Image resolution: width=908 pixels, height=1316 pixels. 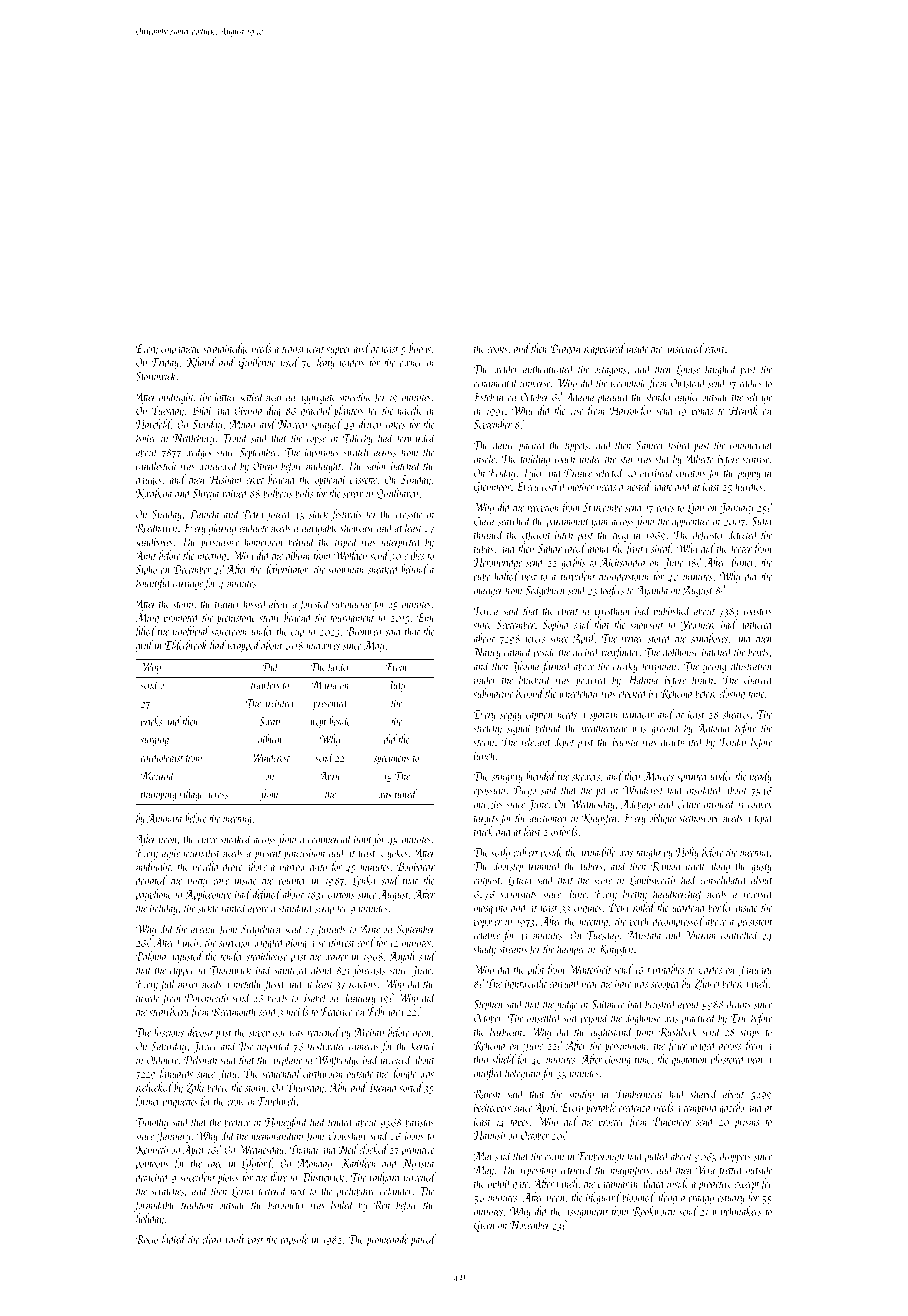 I want to click on buoys, so click(x=420, y=349).
